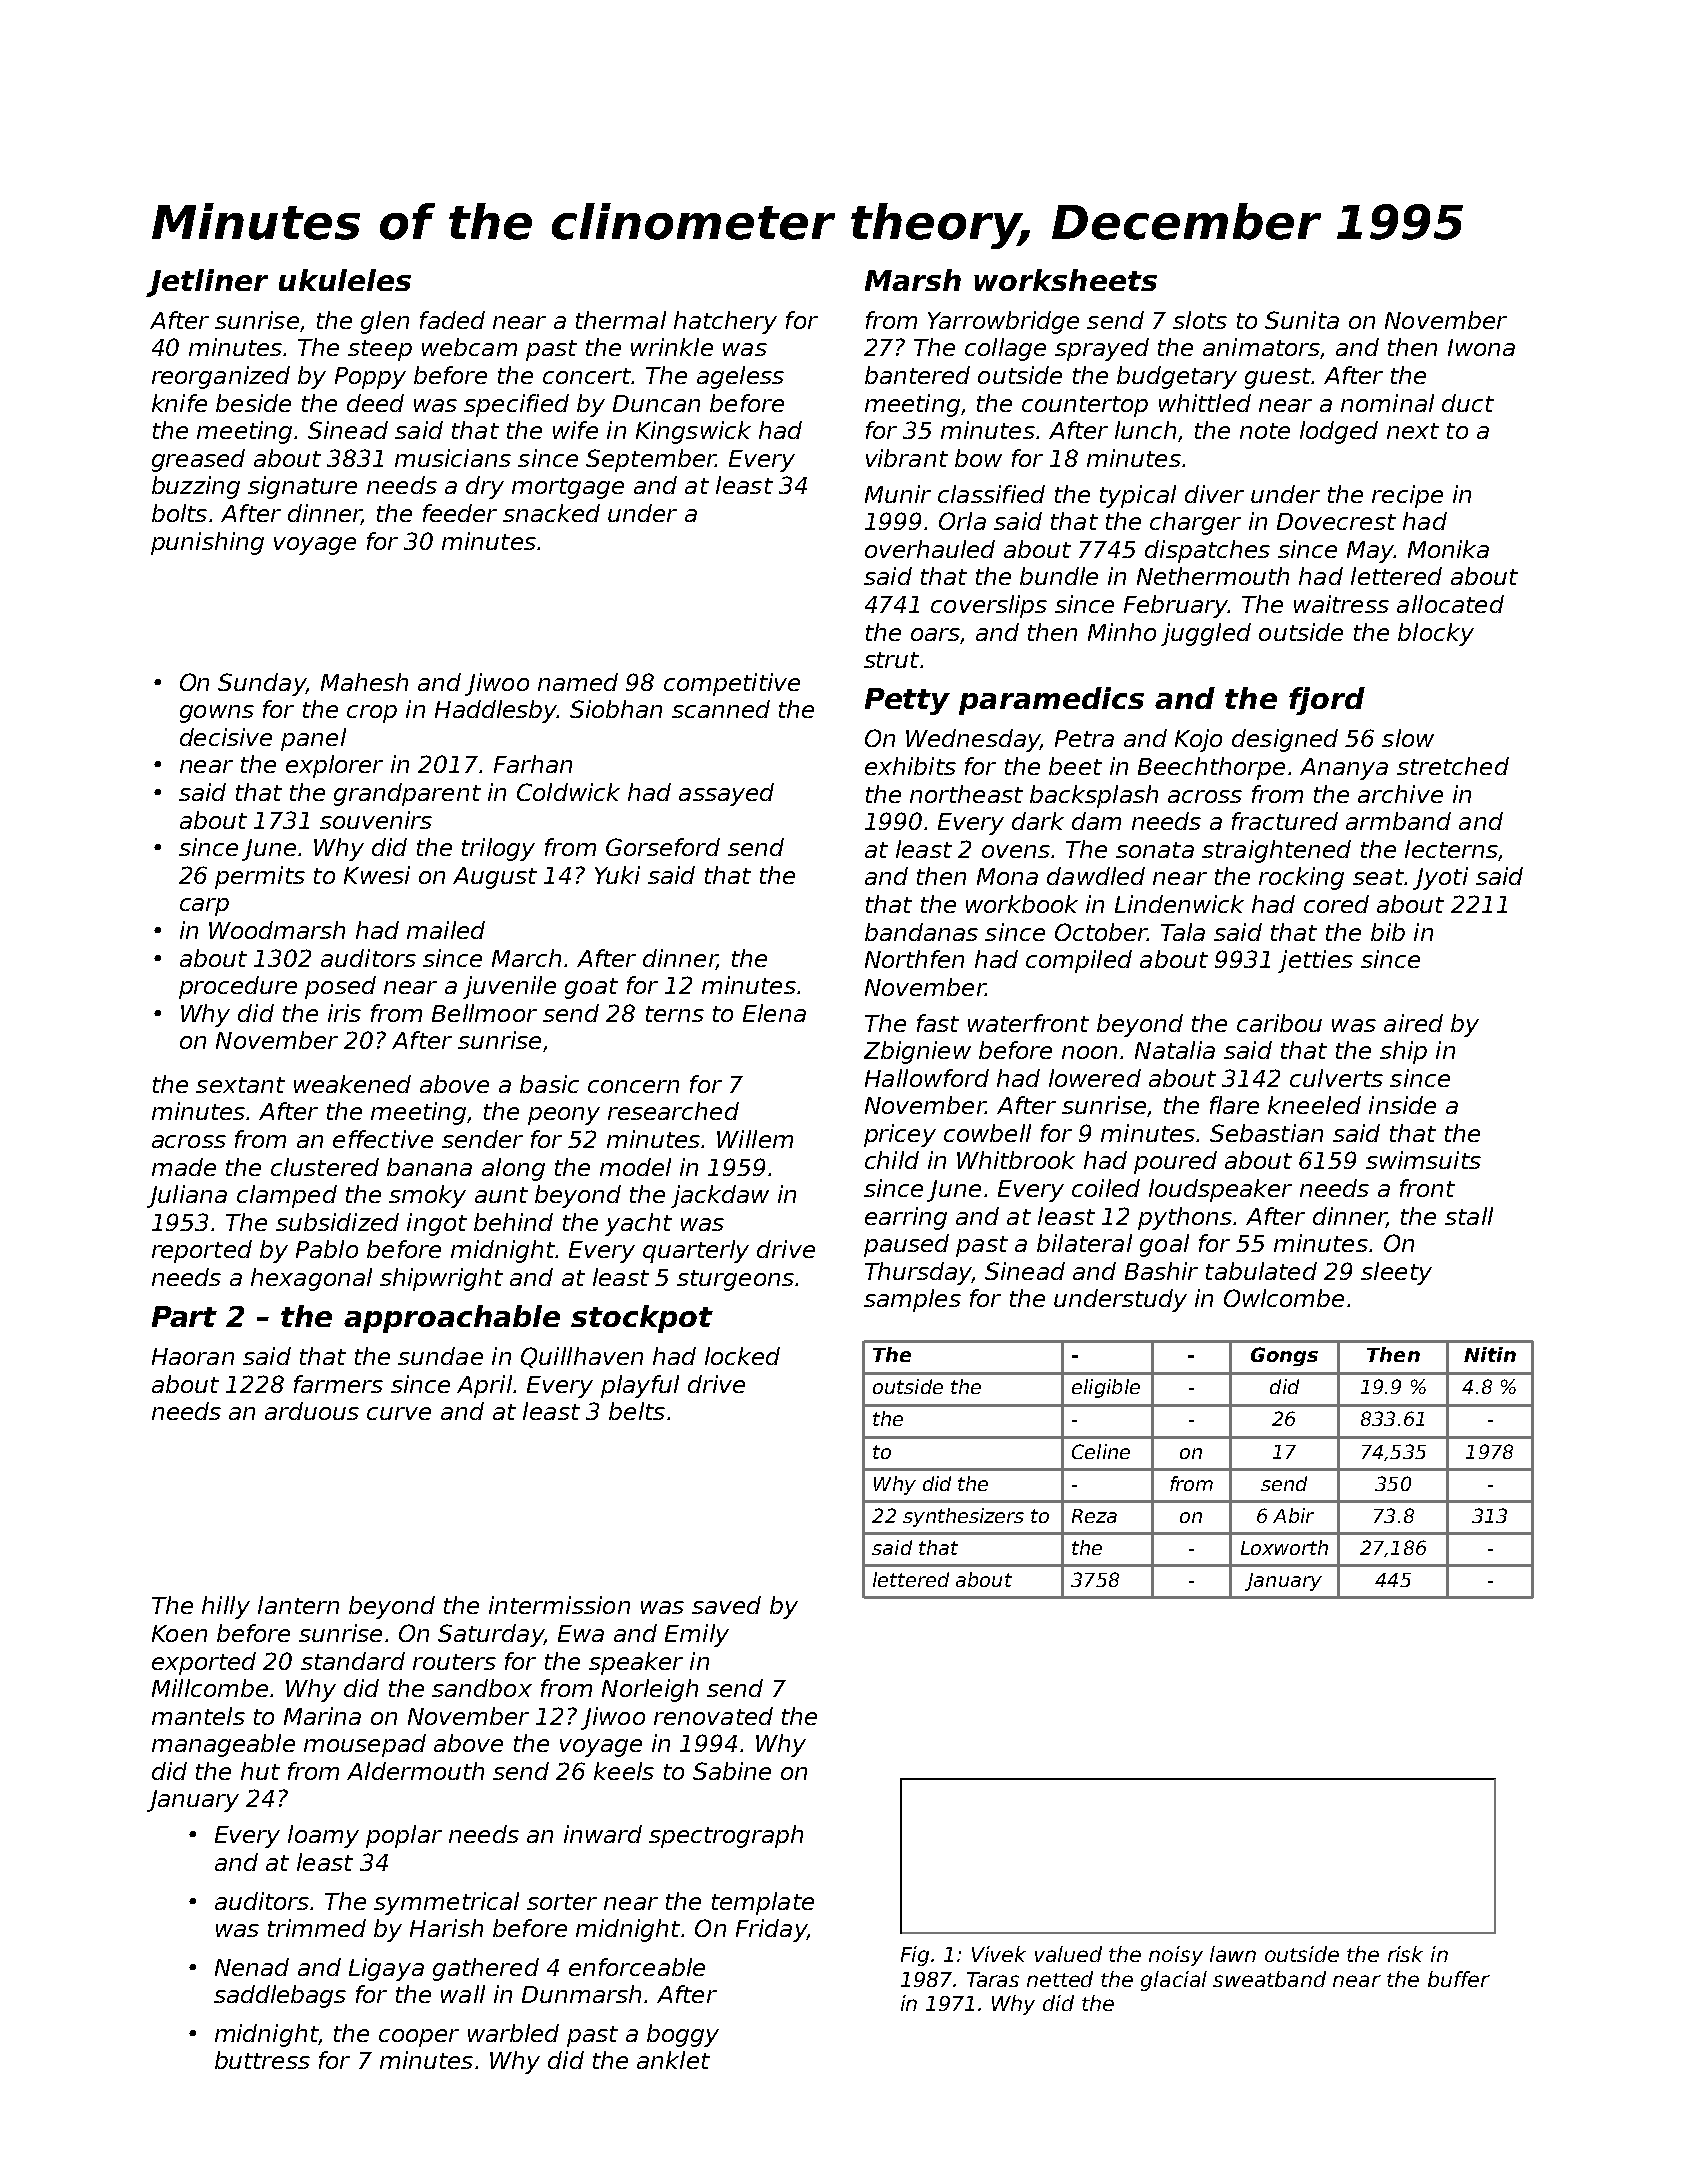  Describe the element at coordinates (376, 820) in the screenshot. I see `souvenirs` at that location.
